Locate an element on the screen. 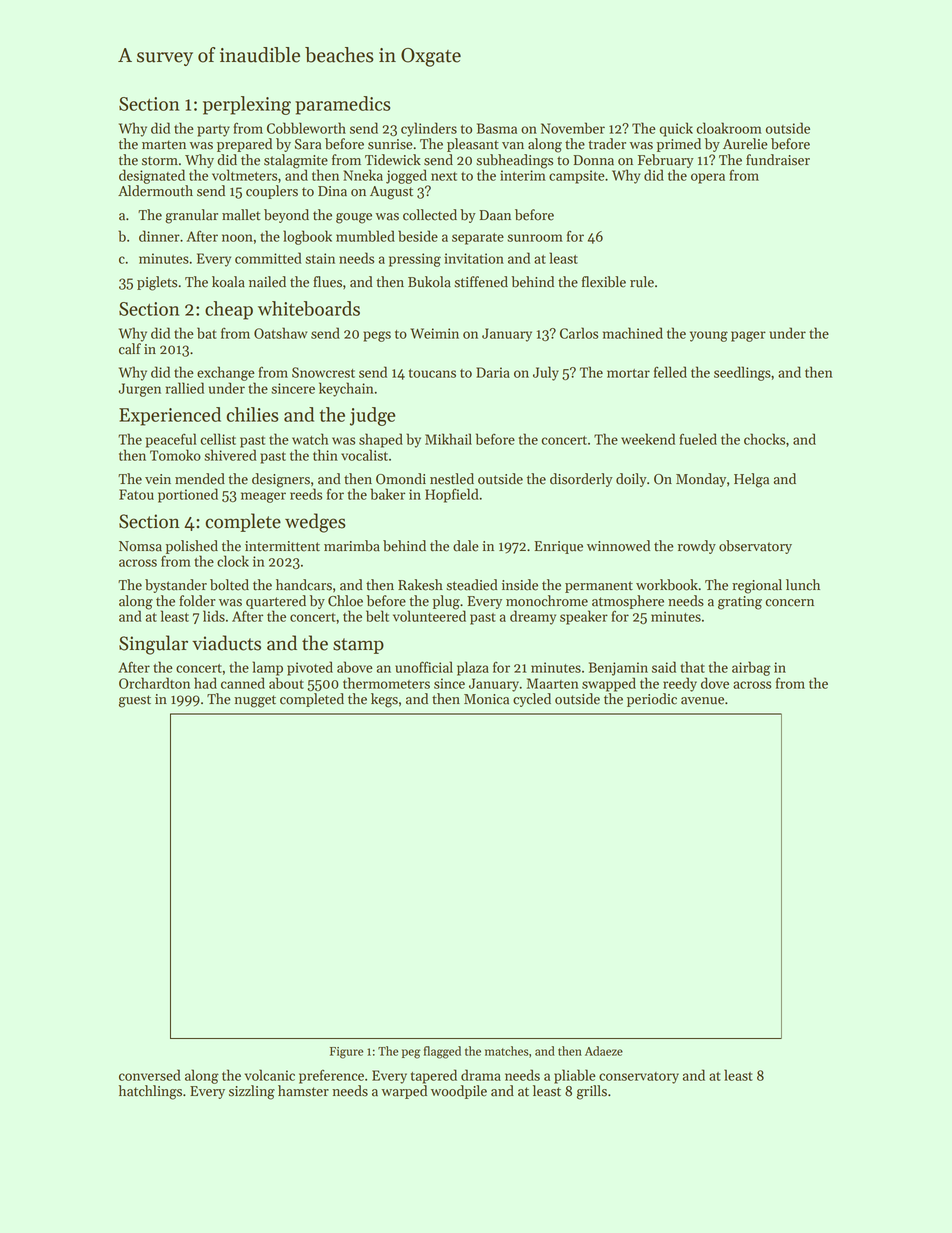 This screenshot has width=952, height=1233. Adaeze is located at coordinates (604, 1051).
